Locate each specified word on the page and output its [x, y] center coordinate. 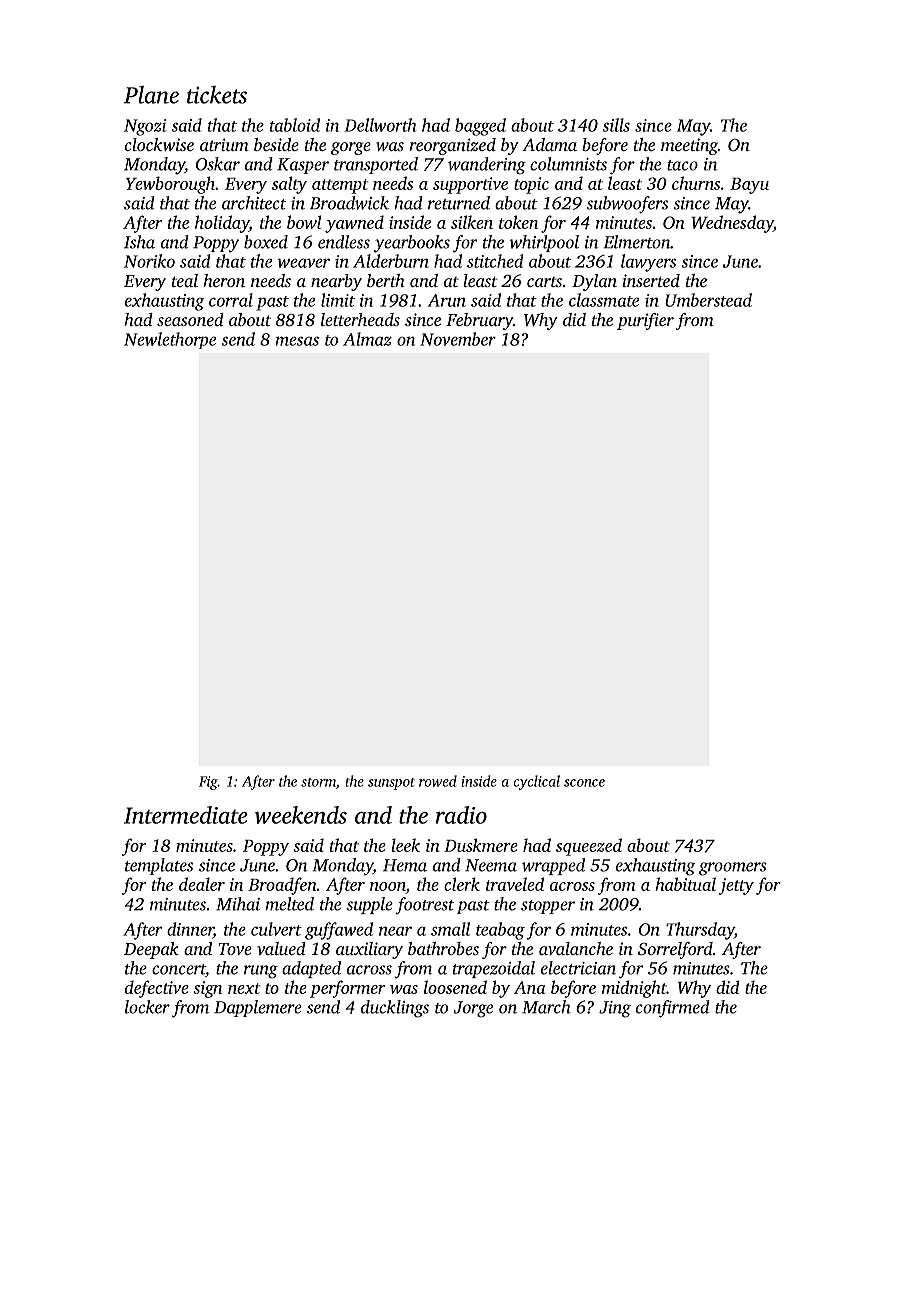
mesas [297, 341]
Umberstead [708, 300]
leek [405, 845]
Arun [447, 300]
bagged [480, 127]
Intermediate [186, 815]
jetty [736, 886]
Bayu [749, 186]
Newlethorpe [170, 340]
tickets [217, 95]
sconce [584, 783]
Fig [208, 783]
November [458, 339]
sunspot [391, 784]
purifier [645, 321]
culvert [276, 929]
